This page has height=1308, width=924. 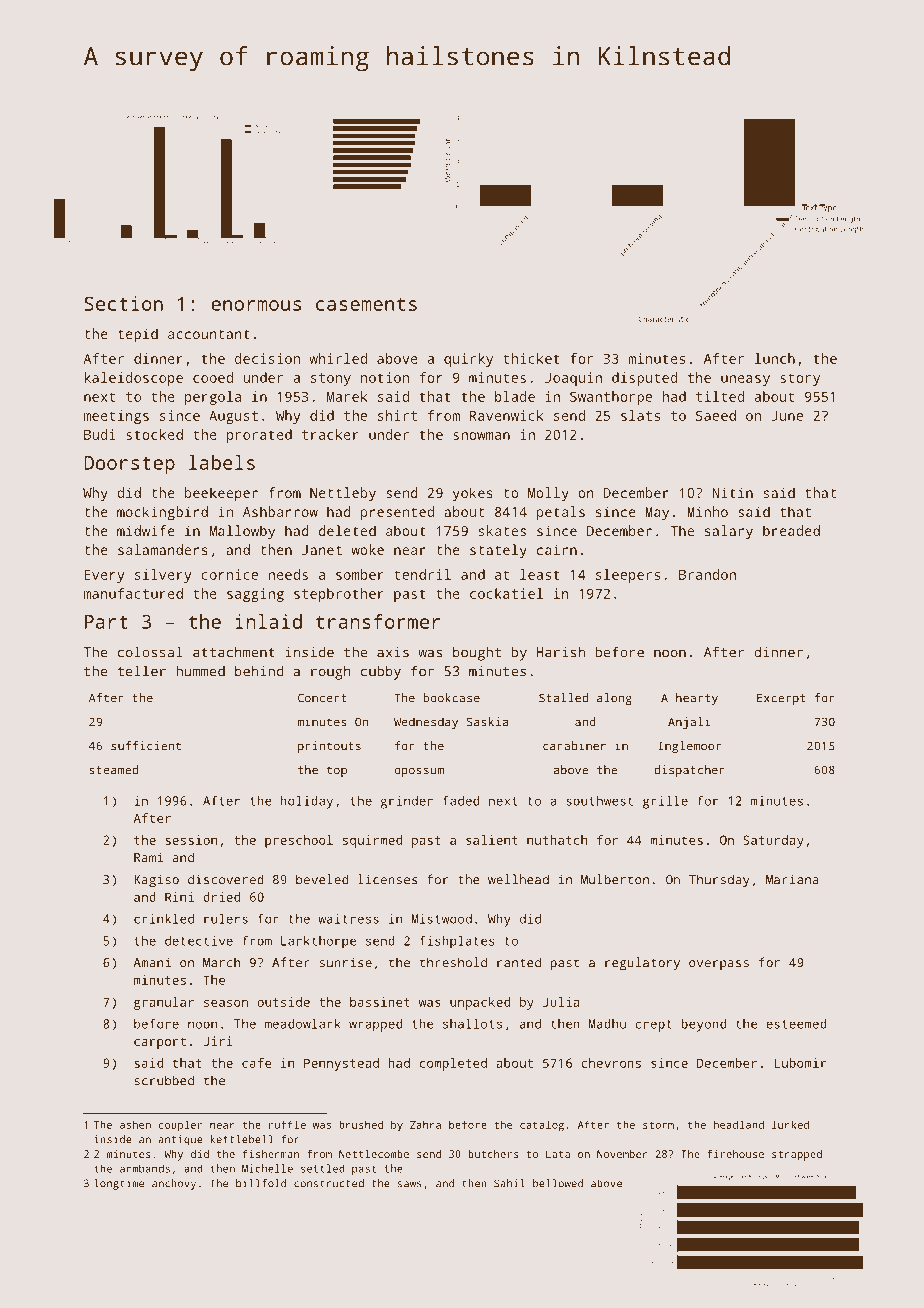 I want to click on Section, so click(x=123, y=303).
